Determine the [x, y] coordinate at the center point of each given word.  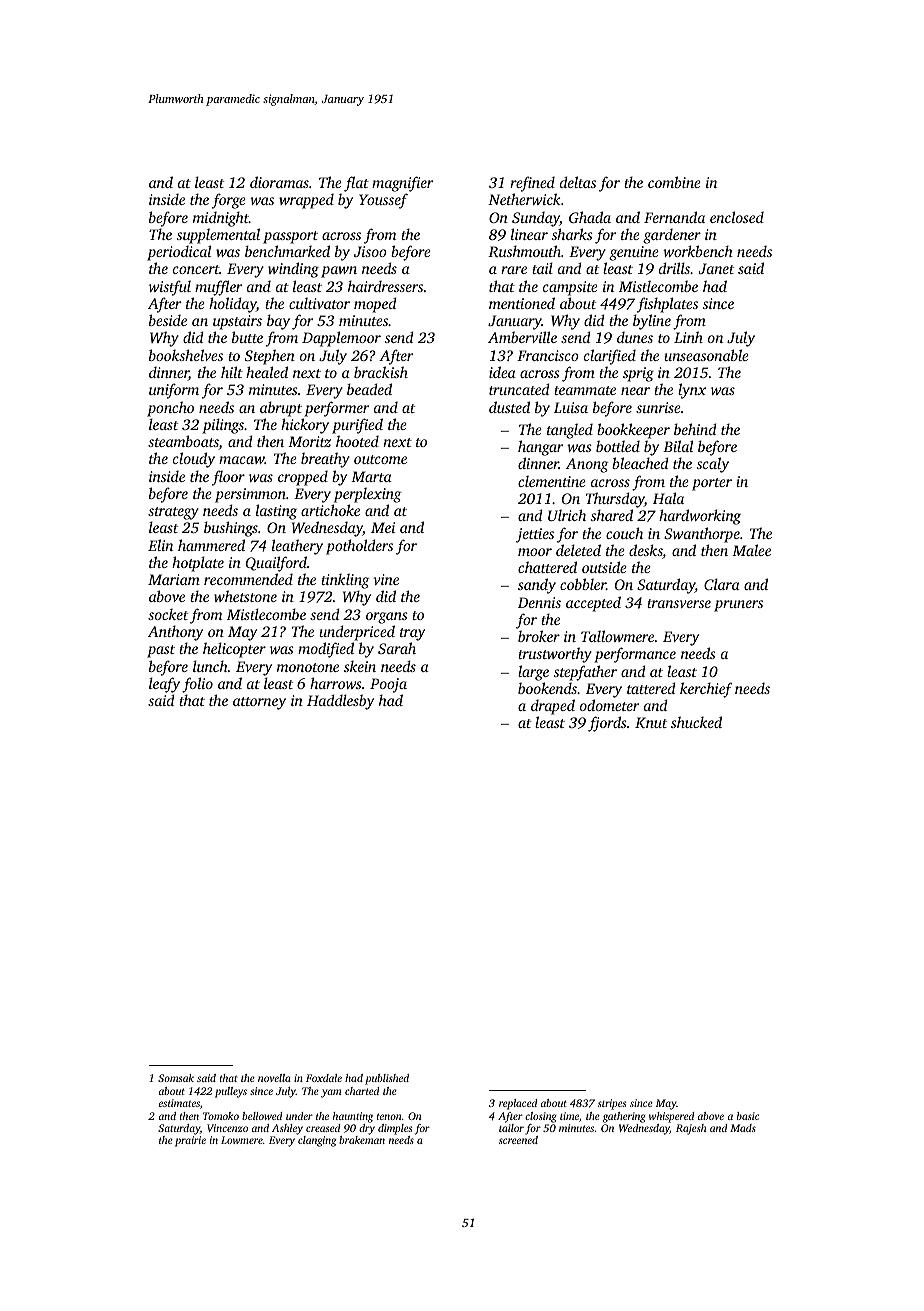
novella [274, 1078]
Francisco [548, 355]
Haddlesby [340, 702]
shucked [696, 722]
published [387, 1079]
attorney [259, 703]
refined [532, 184]
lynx [692, 391]
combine [674, 182]
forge [229, 201]
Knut [651, 722]
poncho [170, 409]
